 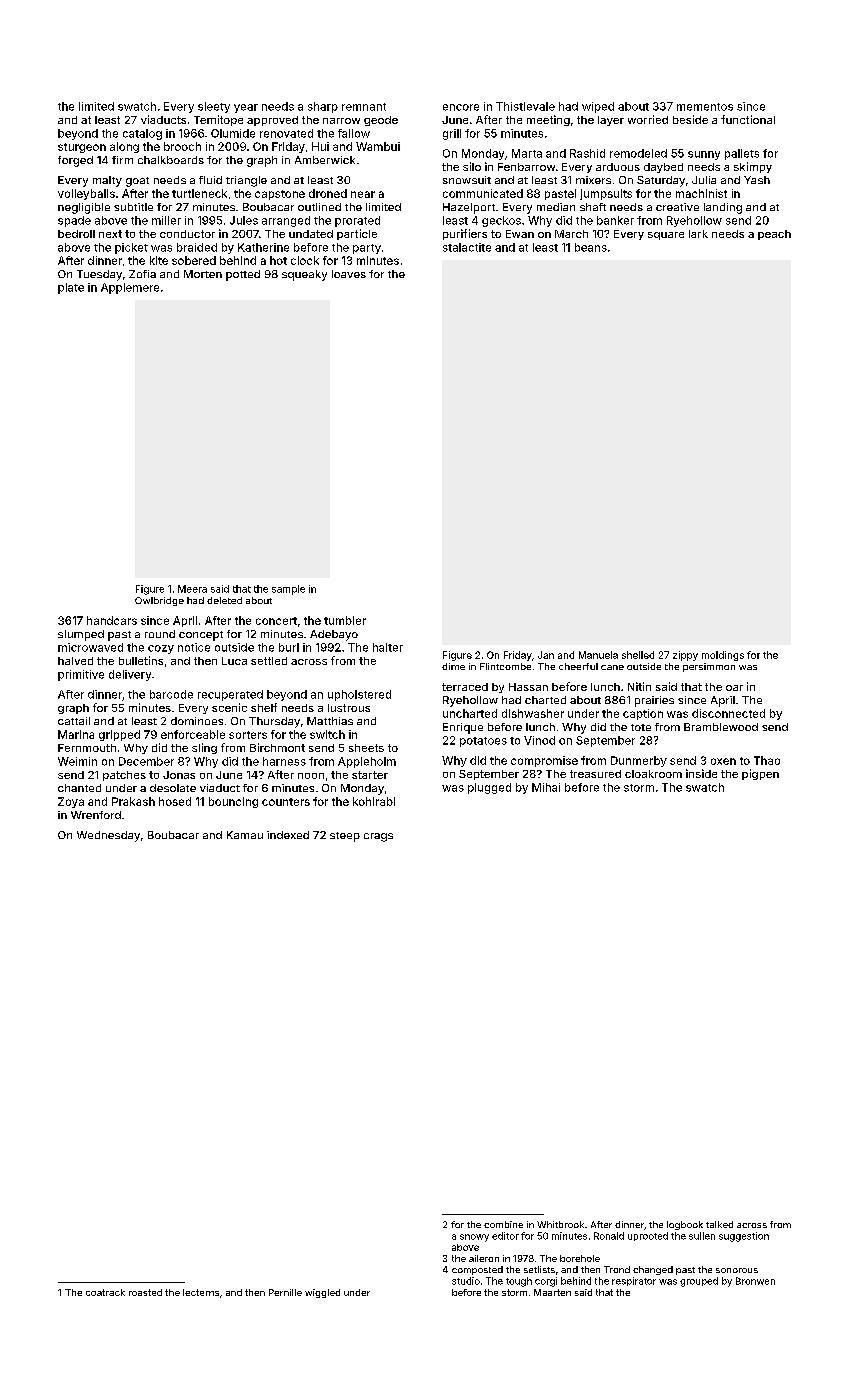 I want to click on Bramblewood, so click(x=721, y=727).
